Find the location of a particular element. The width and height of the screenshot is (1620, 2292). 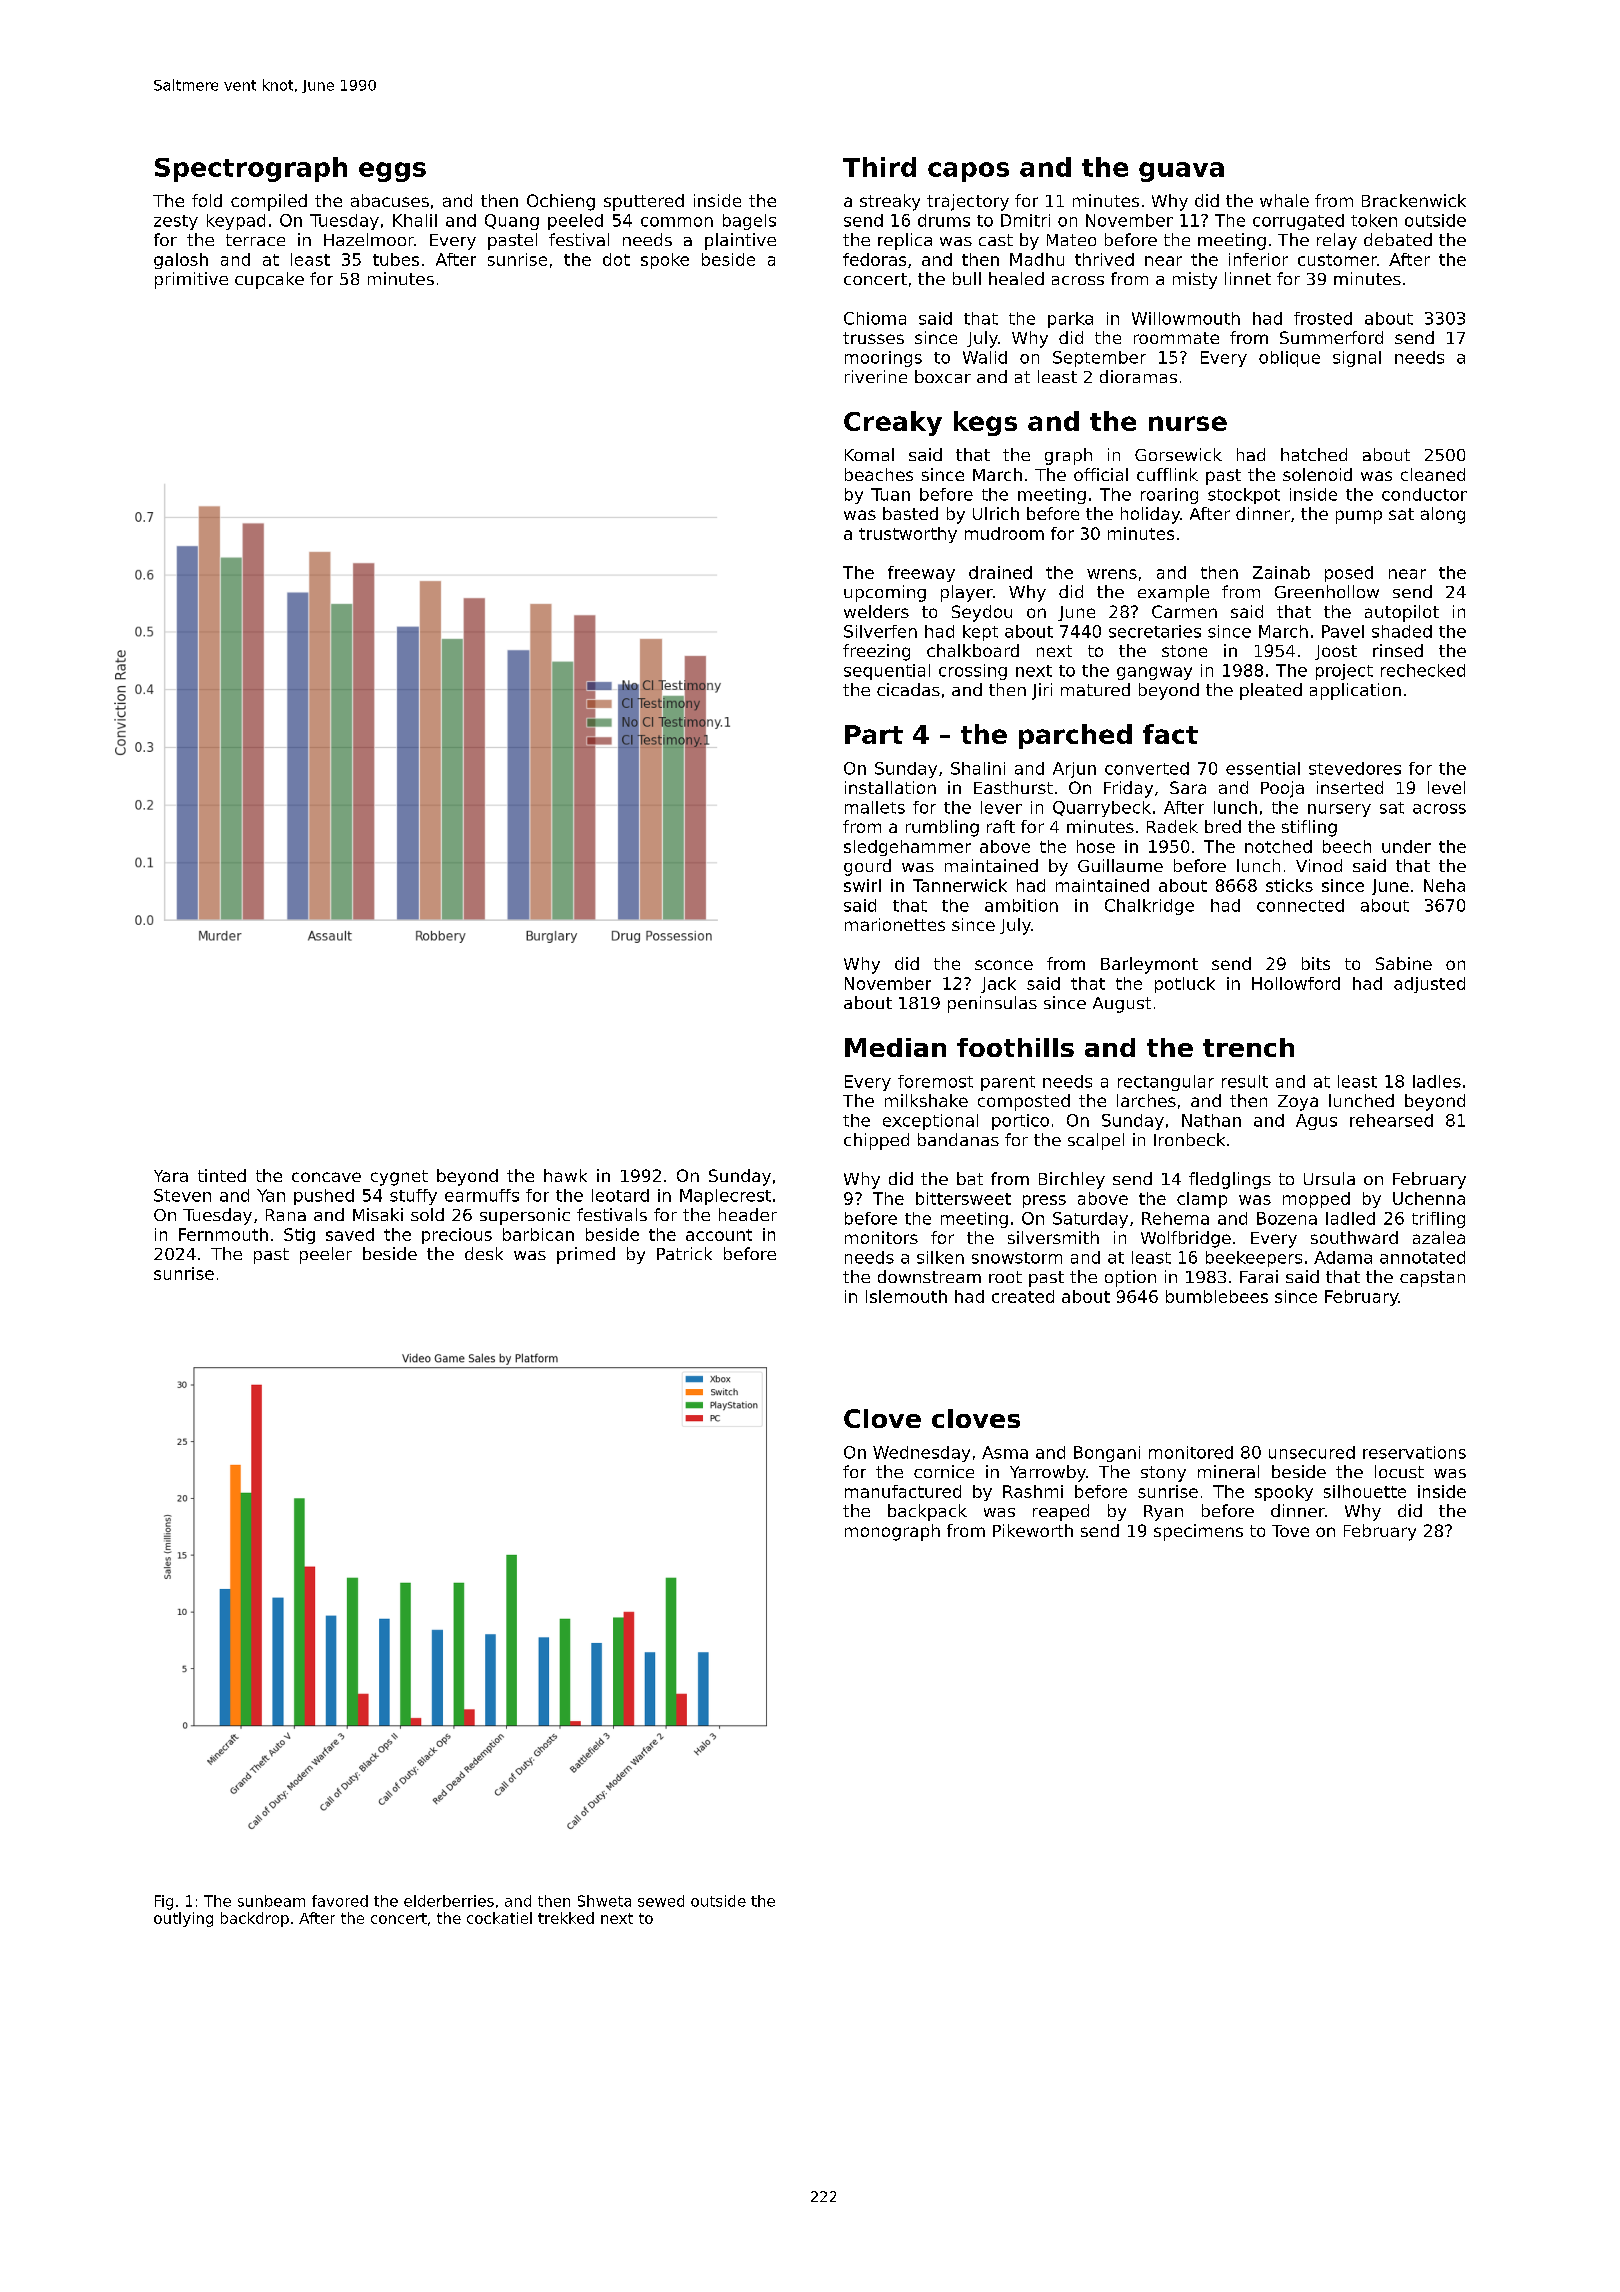

Brackenwick is located at coordinates (1414, 200).
